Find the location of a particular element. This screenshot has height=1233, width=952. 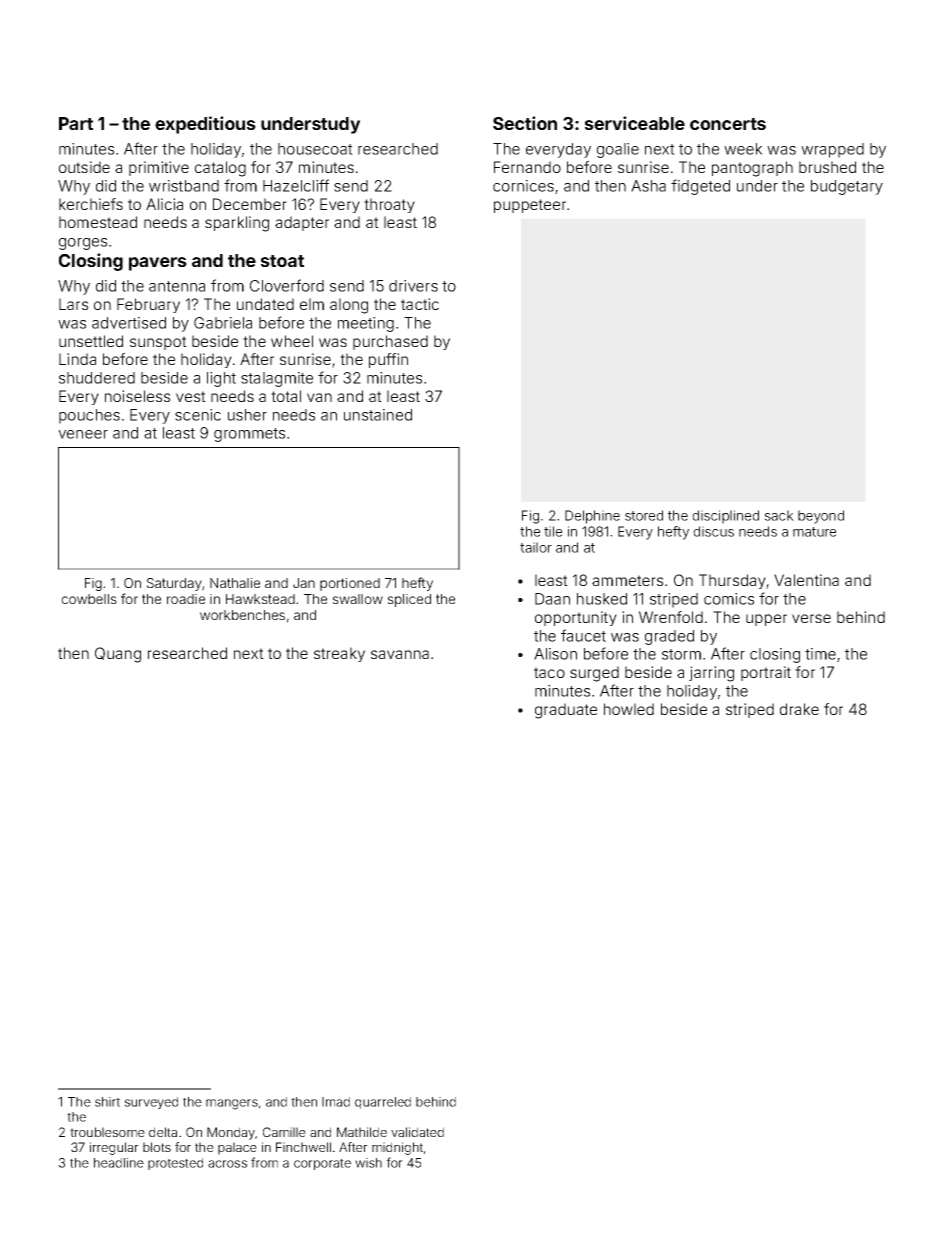

concerts is located at coordinates (728, 124).
